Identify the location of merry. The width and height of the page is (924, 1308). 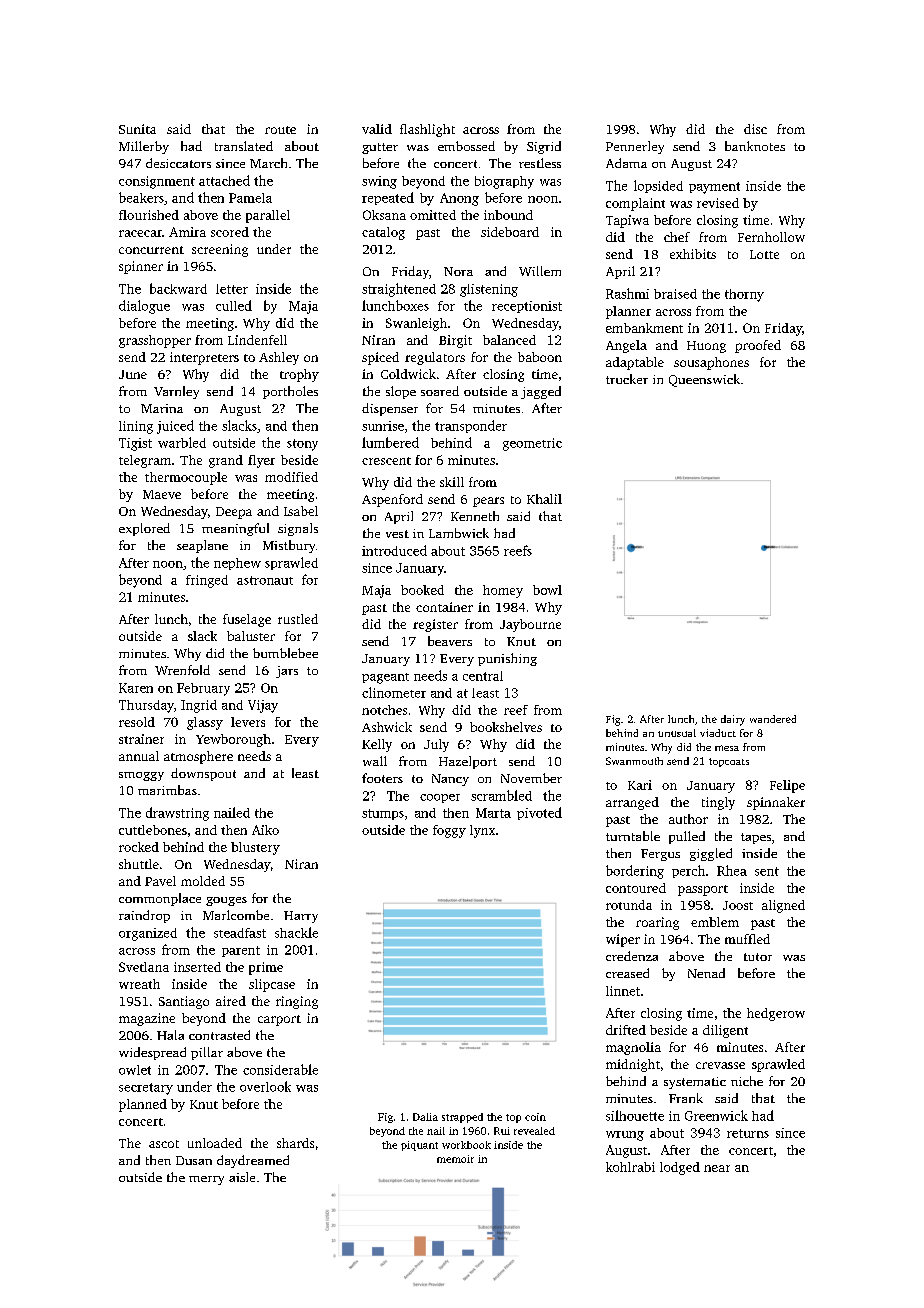
(206, 1180).
